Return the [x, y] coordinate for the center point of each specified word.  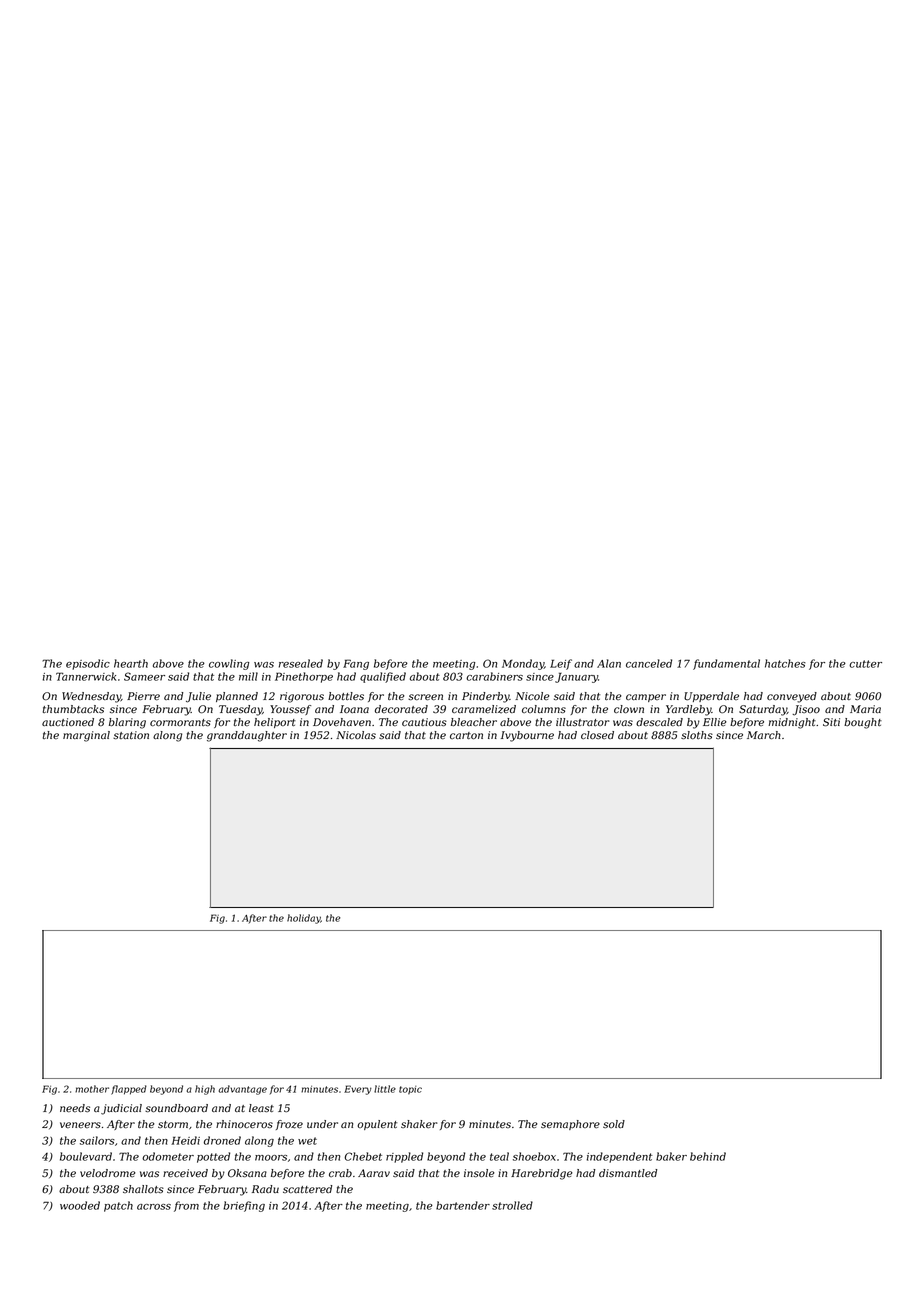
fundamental [726, 664]
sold [614, 1124]
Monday [523, 664]
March [764, 735]
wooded [80, 1205]
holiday [304, 919]
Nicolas [356, 735]
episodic [88, 664]
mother [92, 1089]
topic [410, 1090]
